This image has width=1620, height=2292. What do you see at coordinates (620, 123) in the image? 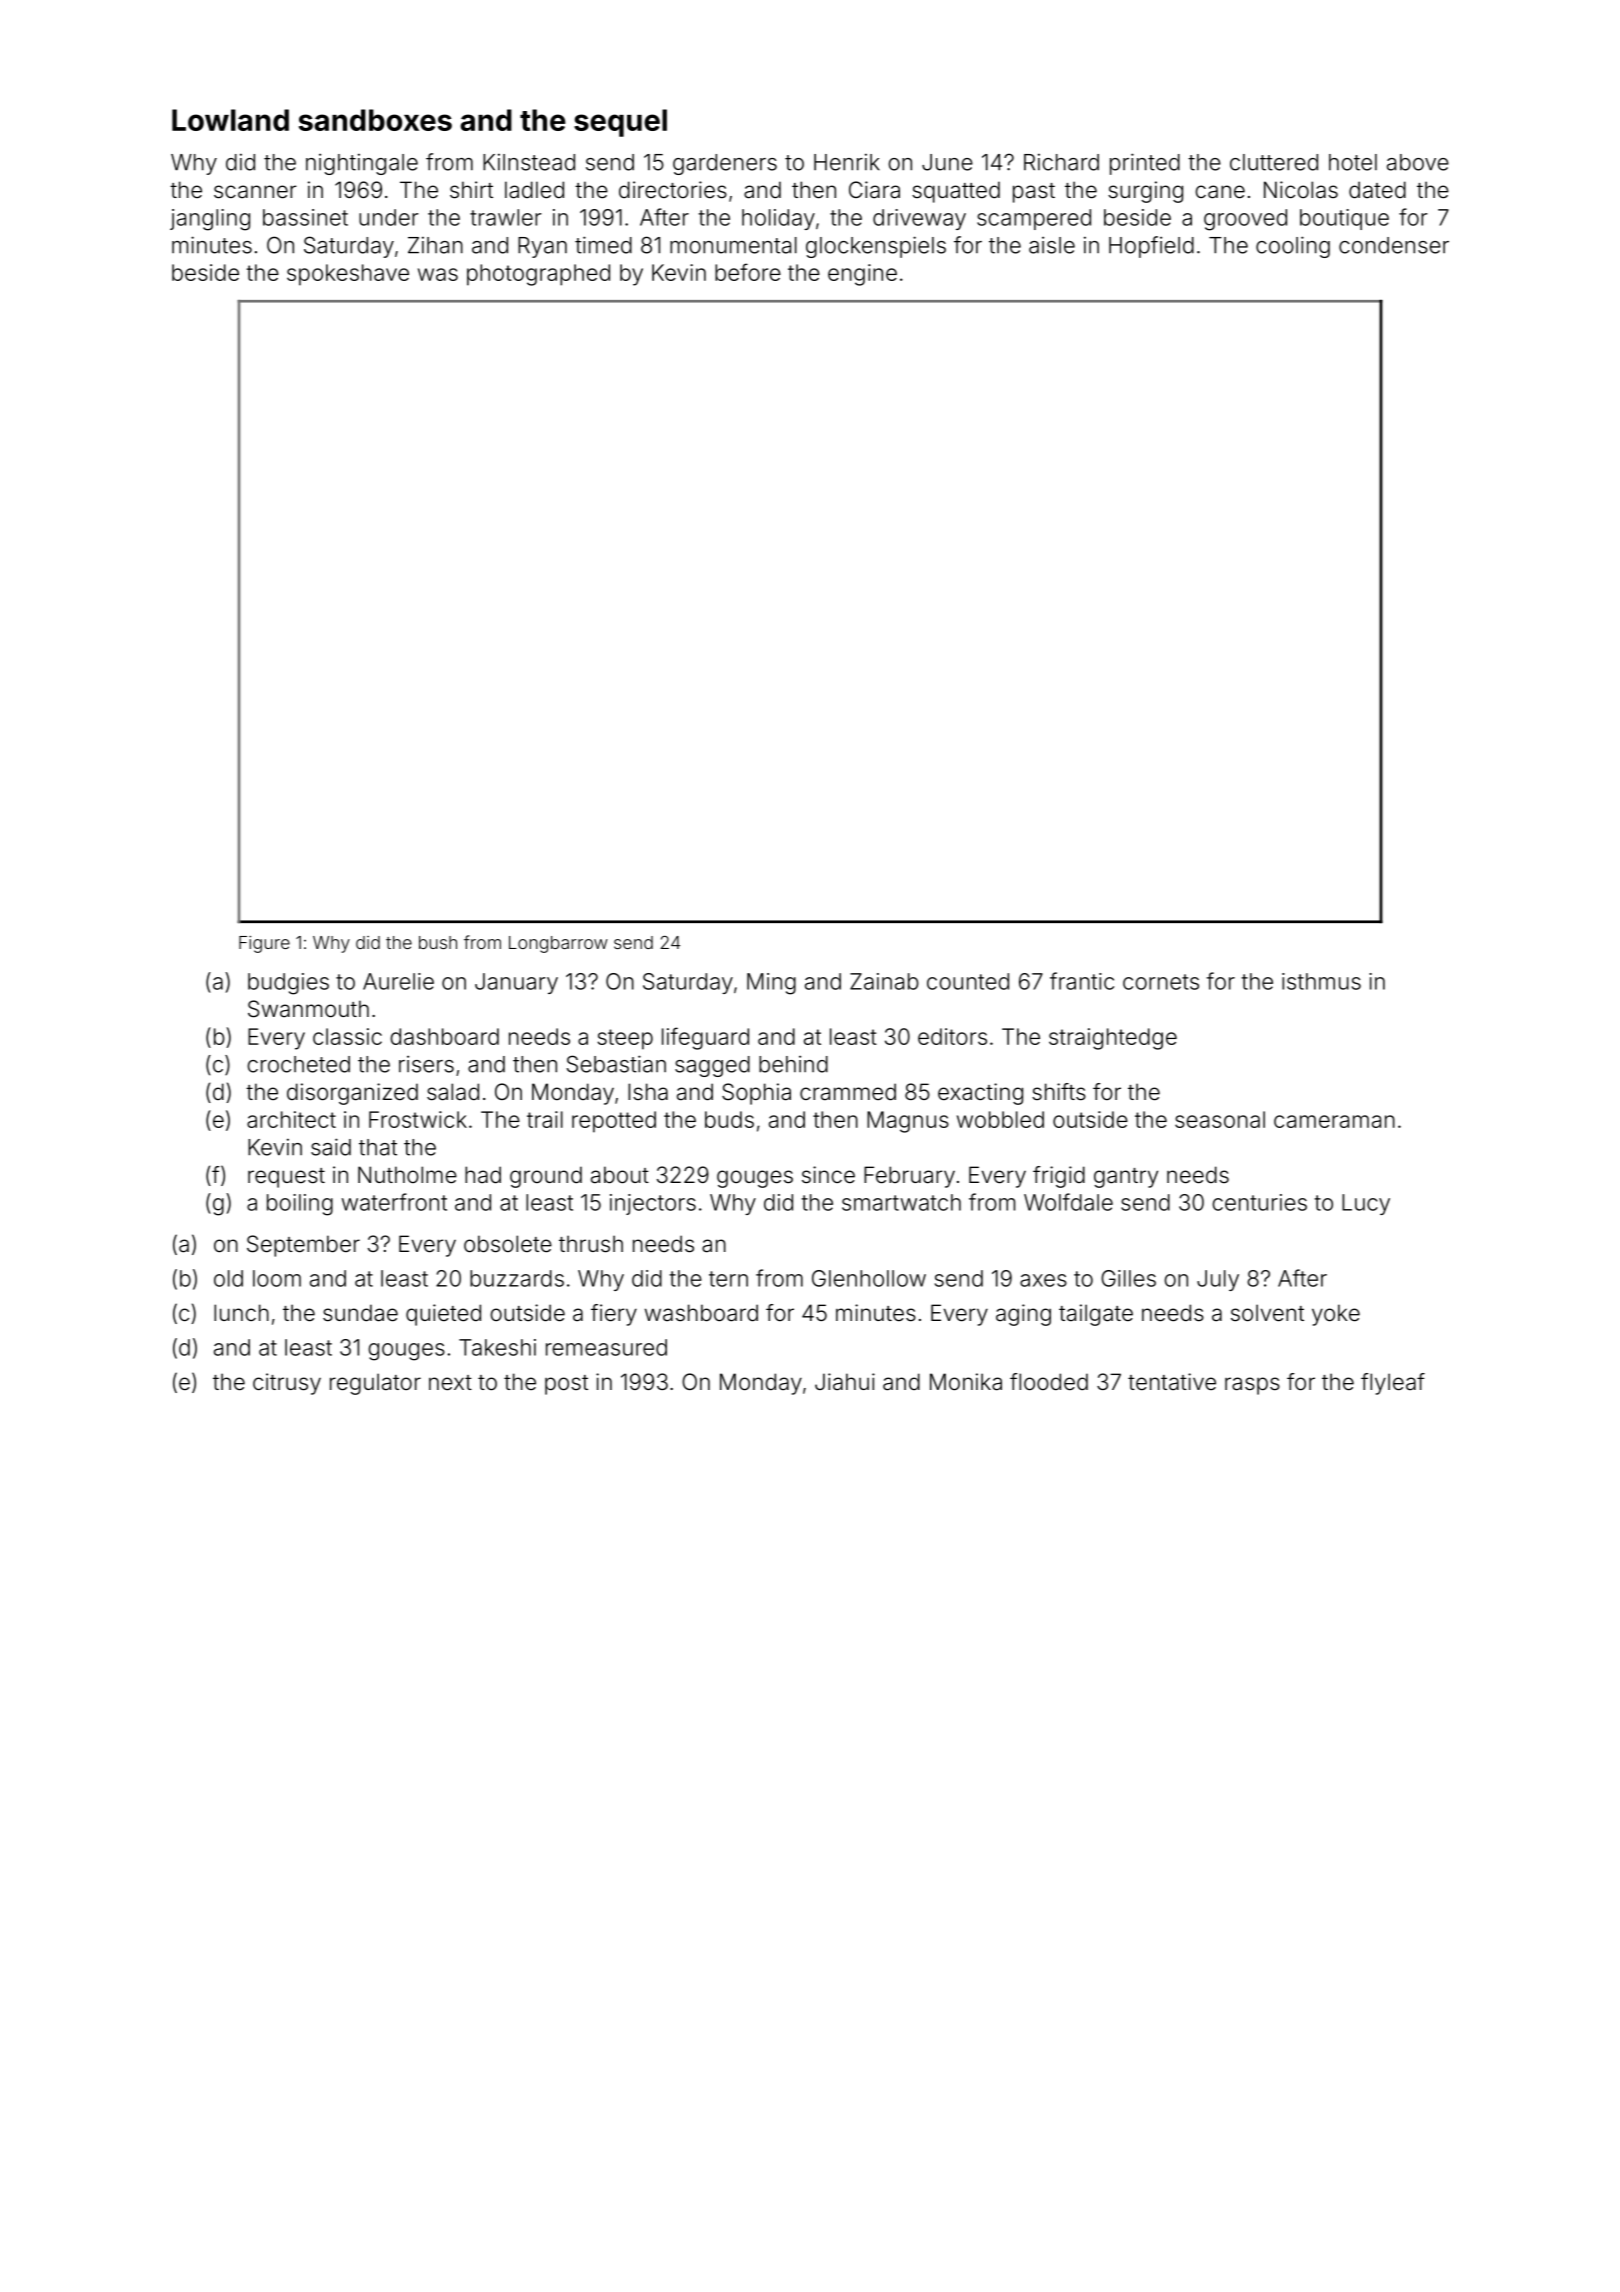
I see `sequel` at bounding box center [620, 123].
